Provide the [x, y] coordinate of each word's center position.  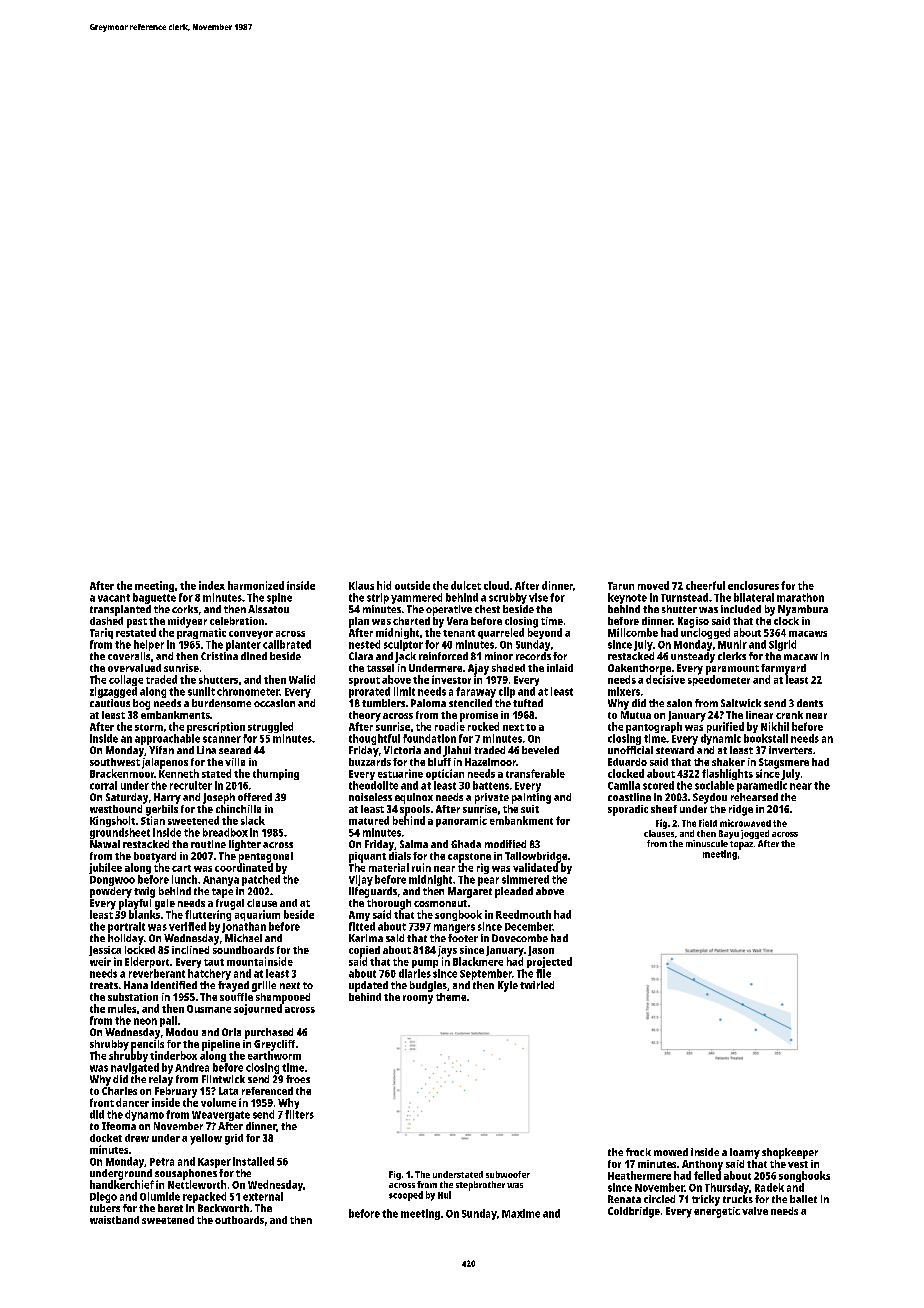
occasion [274, 703]
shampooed [283, 998]
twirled [537, 985]
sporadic [628, 810]
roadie [450, 726]
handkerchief [122, 1184]
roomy [418, 999]
